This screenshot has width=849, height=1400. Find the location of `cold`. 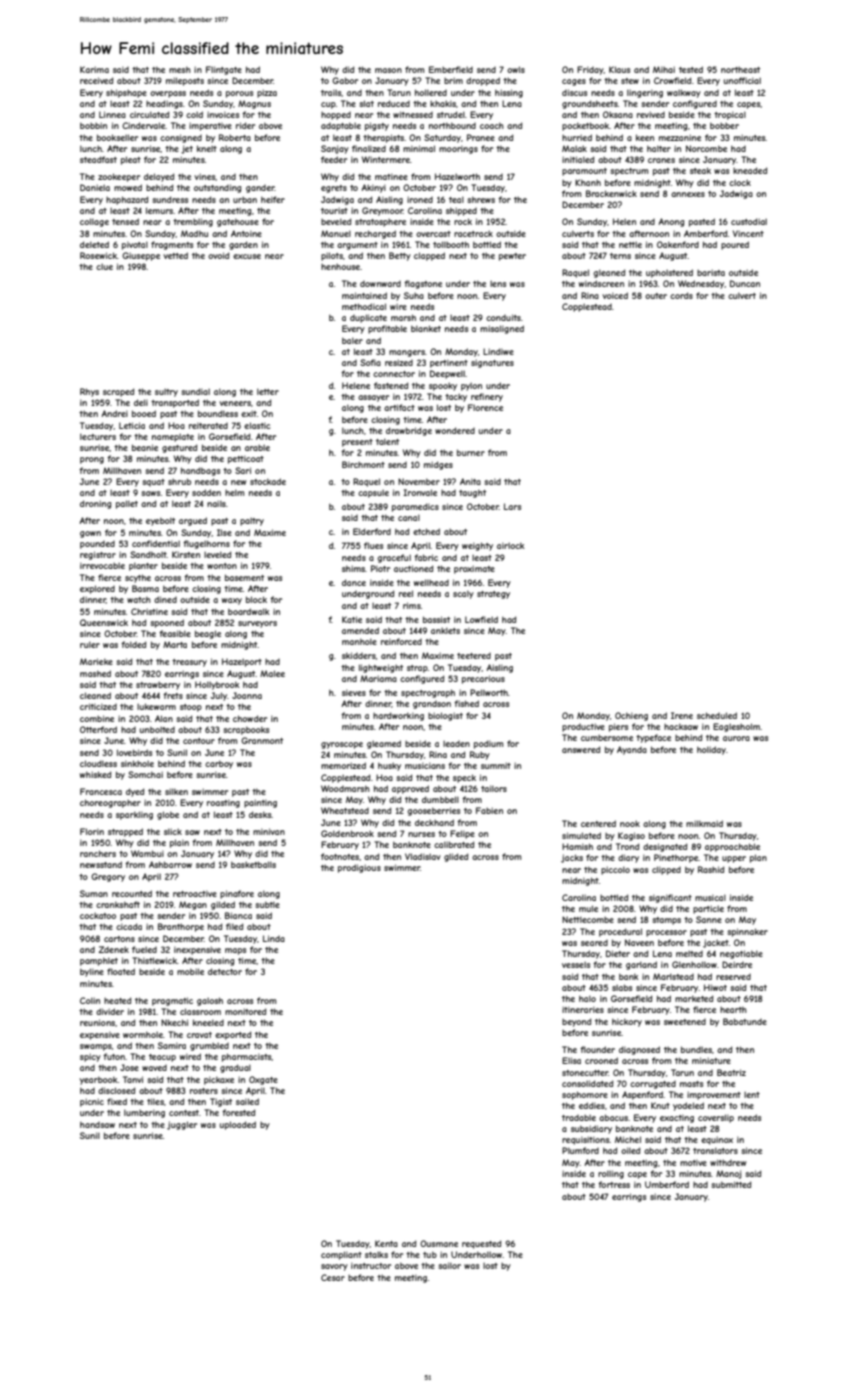

cold is located at coordinates (194, 114).
